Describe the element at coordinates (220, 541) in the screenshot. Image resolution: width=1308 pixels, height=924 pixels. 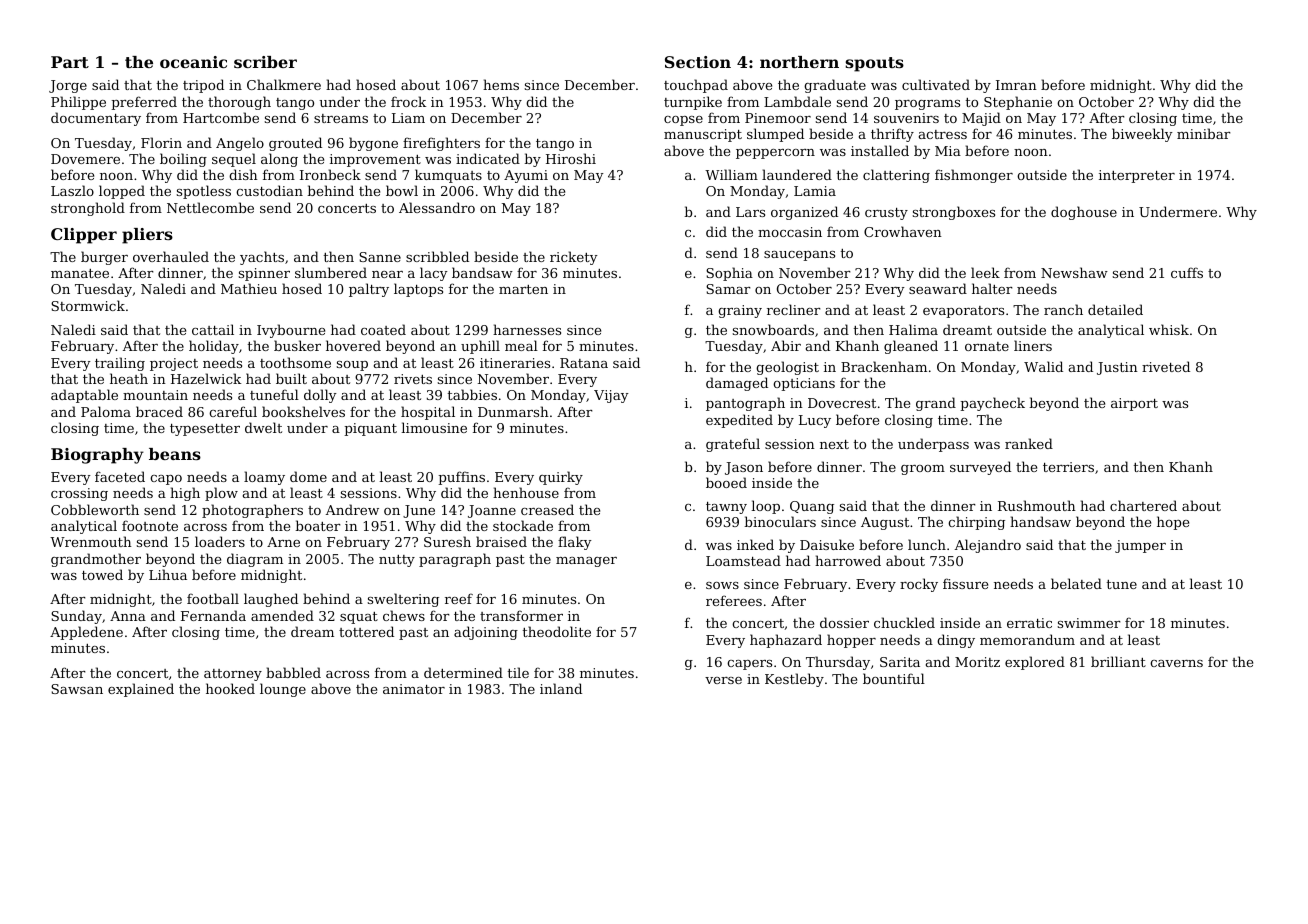
I see `loaders` at that location.
